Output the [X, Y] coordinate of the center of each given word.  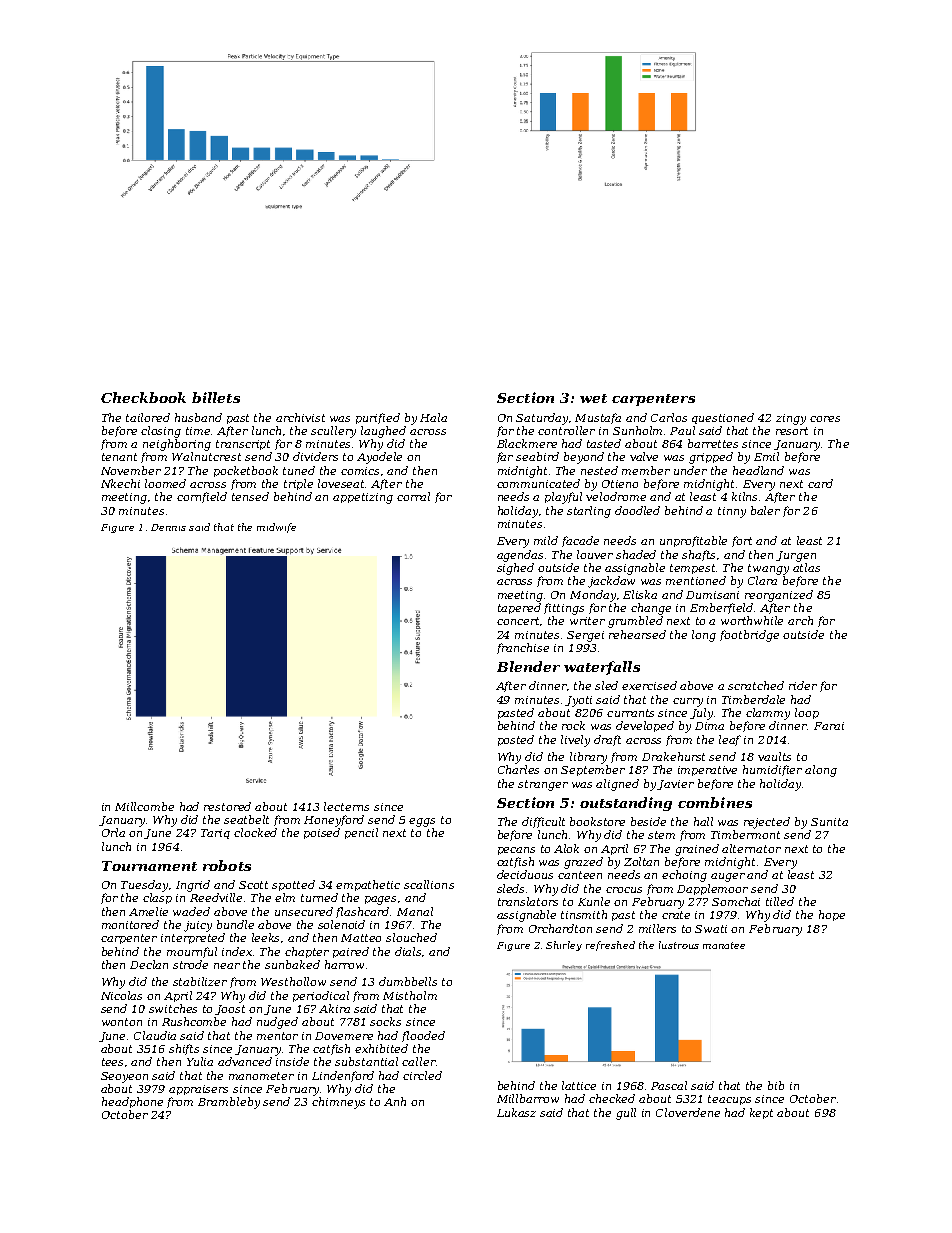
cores [825, 419]
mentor [277, 1036]
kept [761, 1113]
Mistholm [410, 995]
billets [216, 397]
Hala [433, 417]
